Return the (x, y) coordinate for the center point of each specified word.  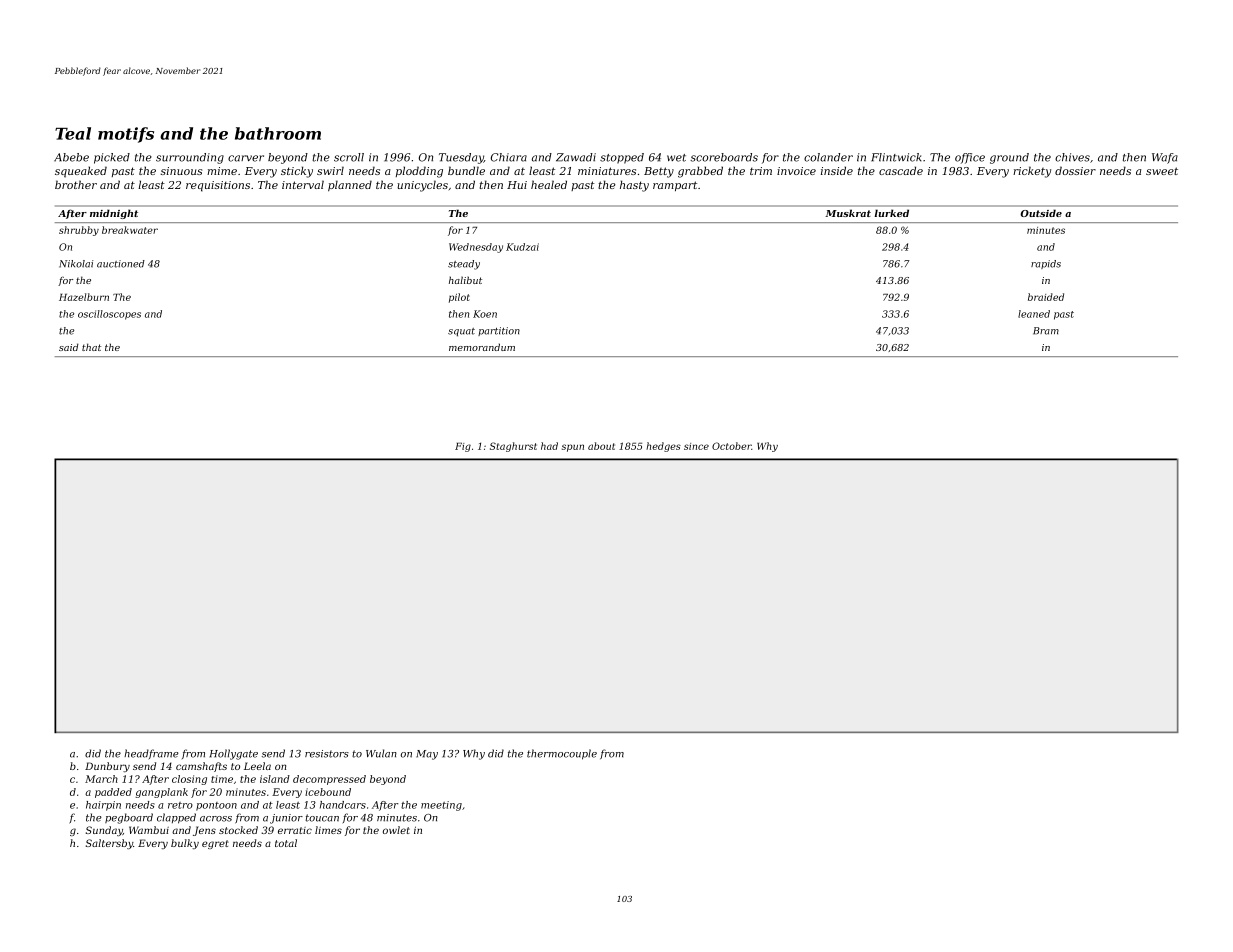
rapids (1046, 264)
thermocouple (562, 754)
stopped (622, 158)
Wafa (1165, 158)
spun (573, 448)
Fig (463, 447)
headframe (151, 754)
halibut (465, 280)
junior (286, 819)
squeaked (81, 172)
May (427, 755)
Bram (1046, 331)
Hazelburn (84, 297)
